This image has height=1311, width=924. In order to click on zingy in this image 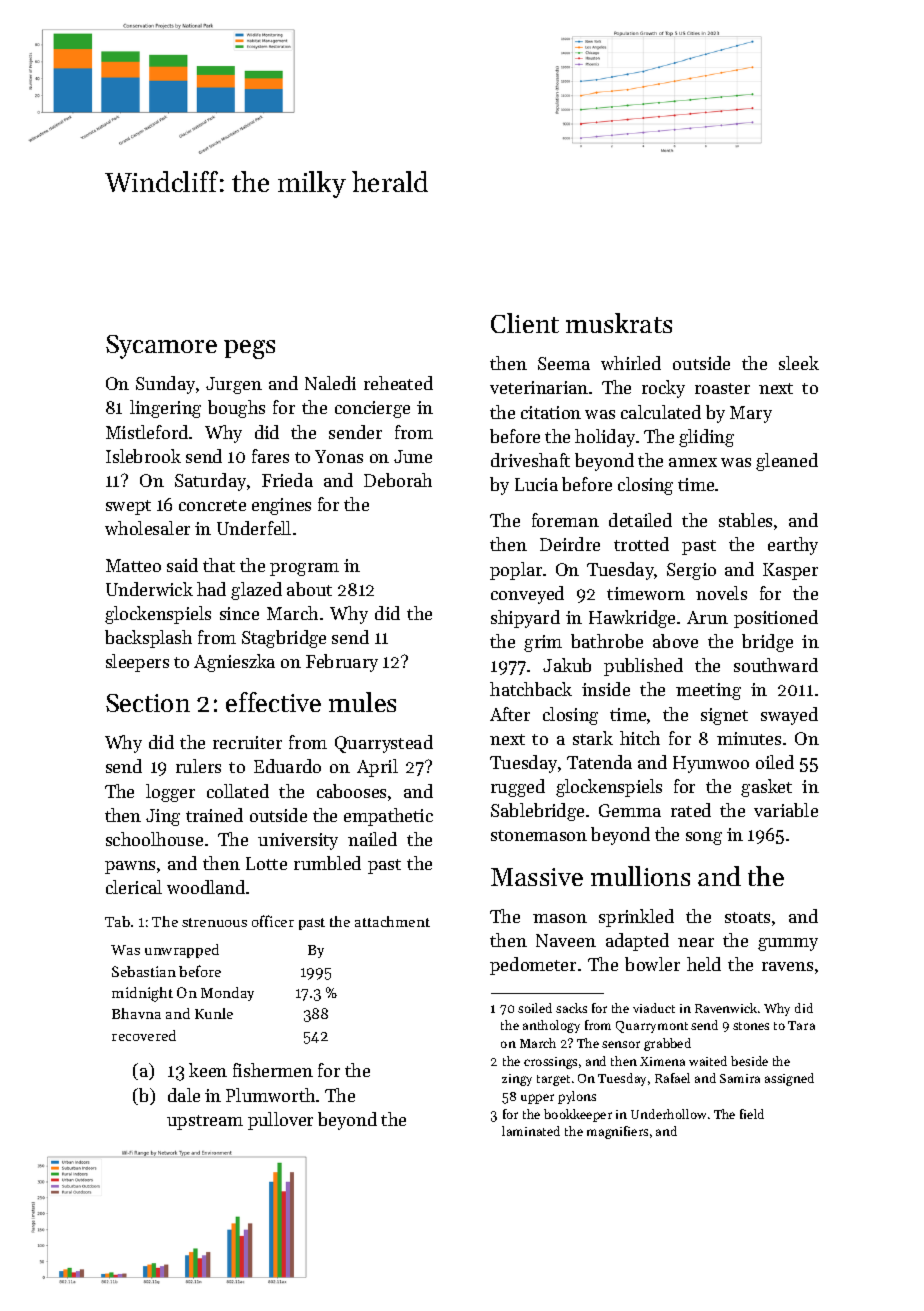, I will do `click(517, 1080)`.
